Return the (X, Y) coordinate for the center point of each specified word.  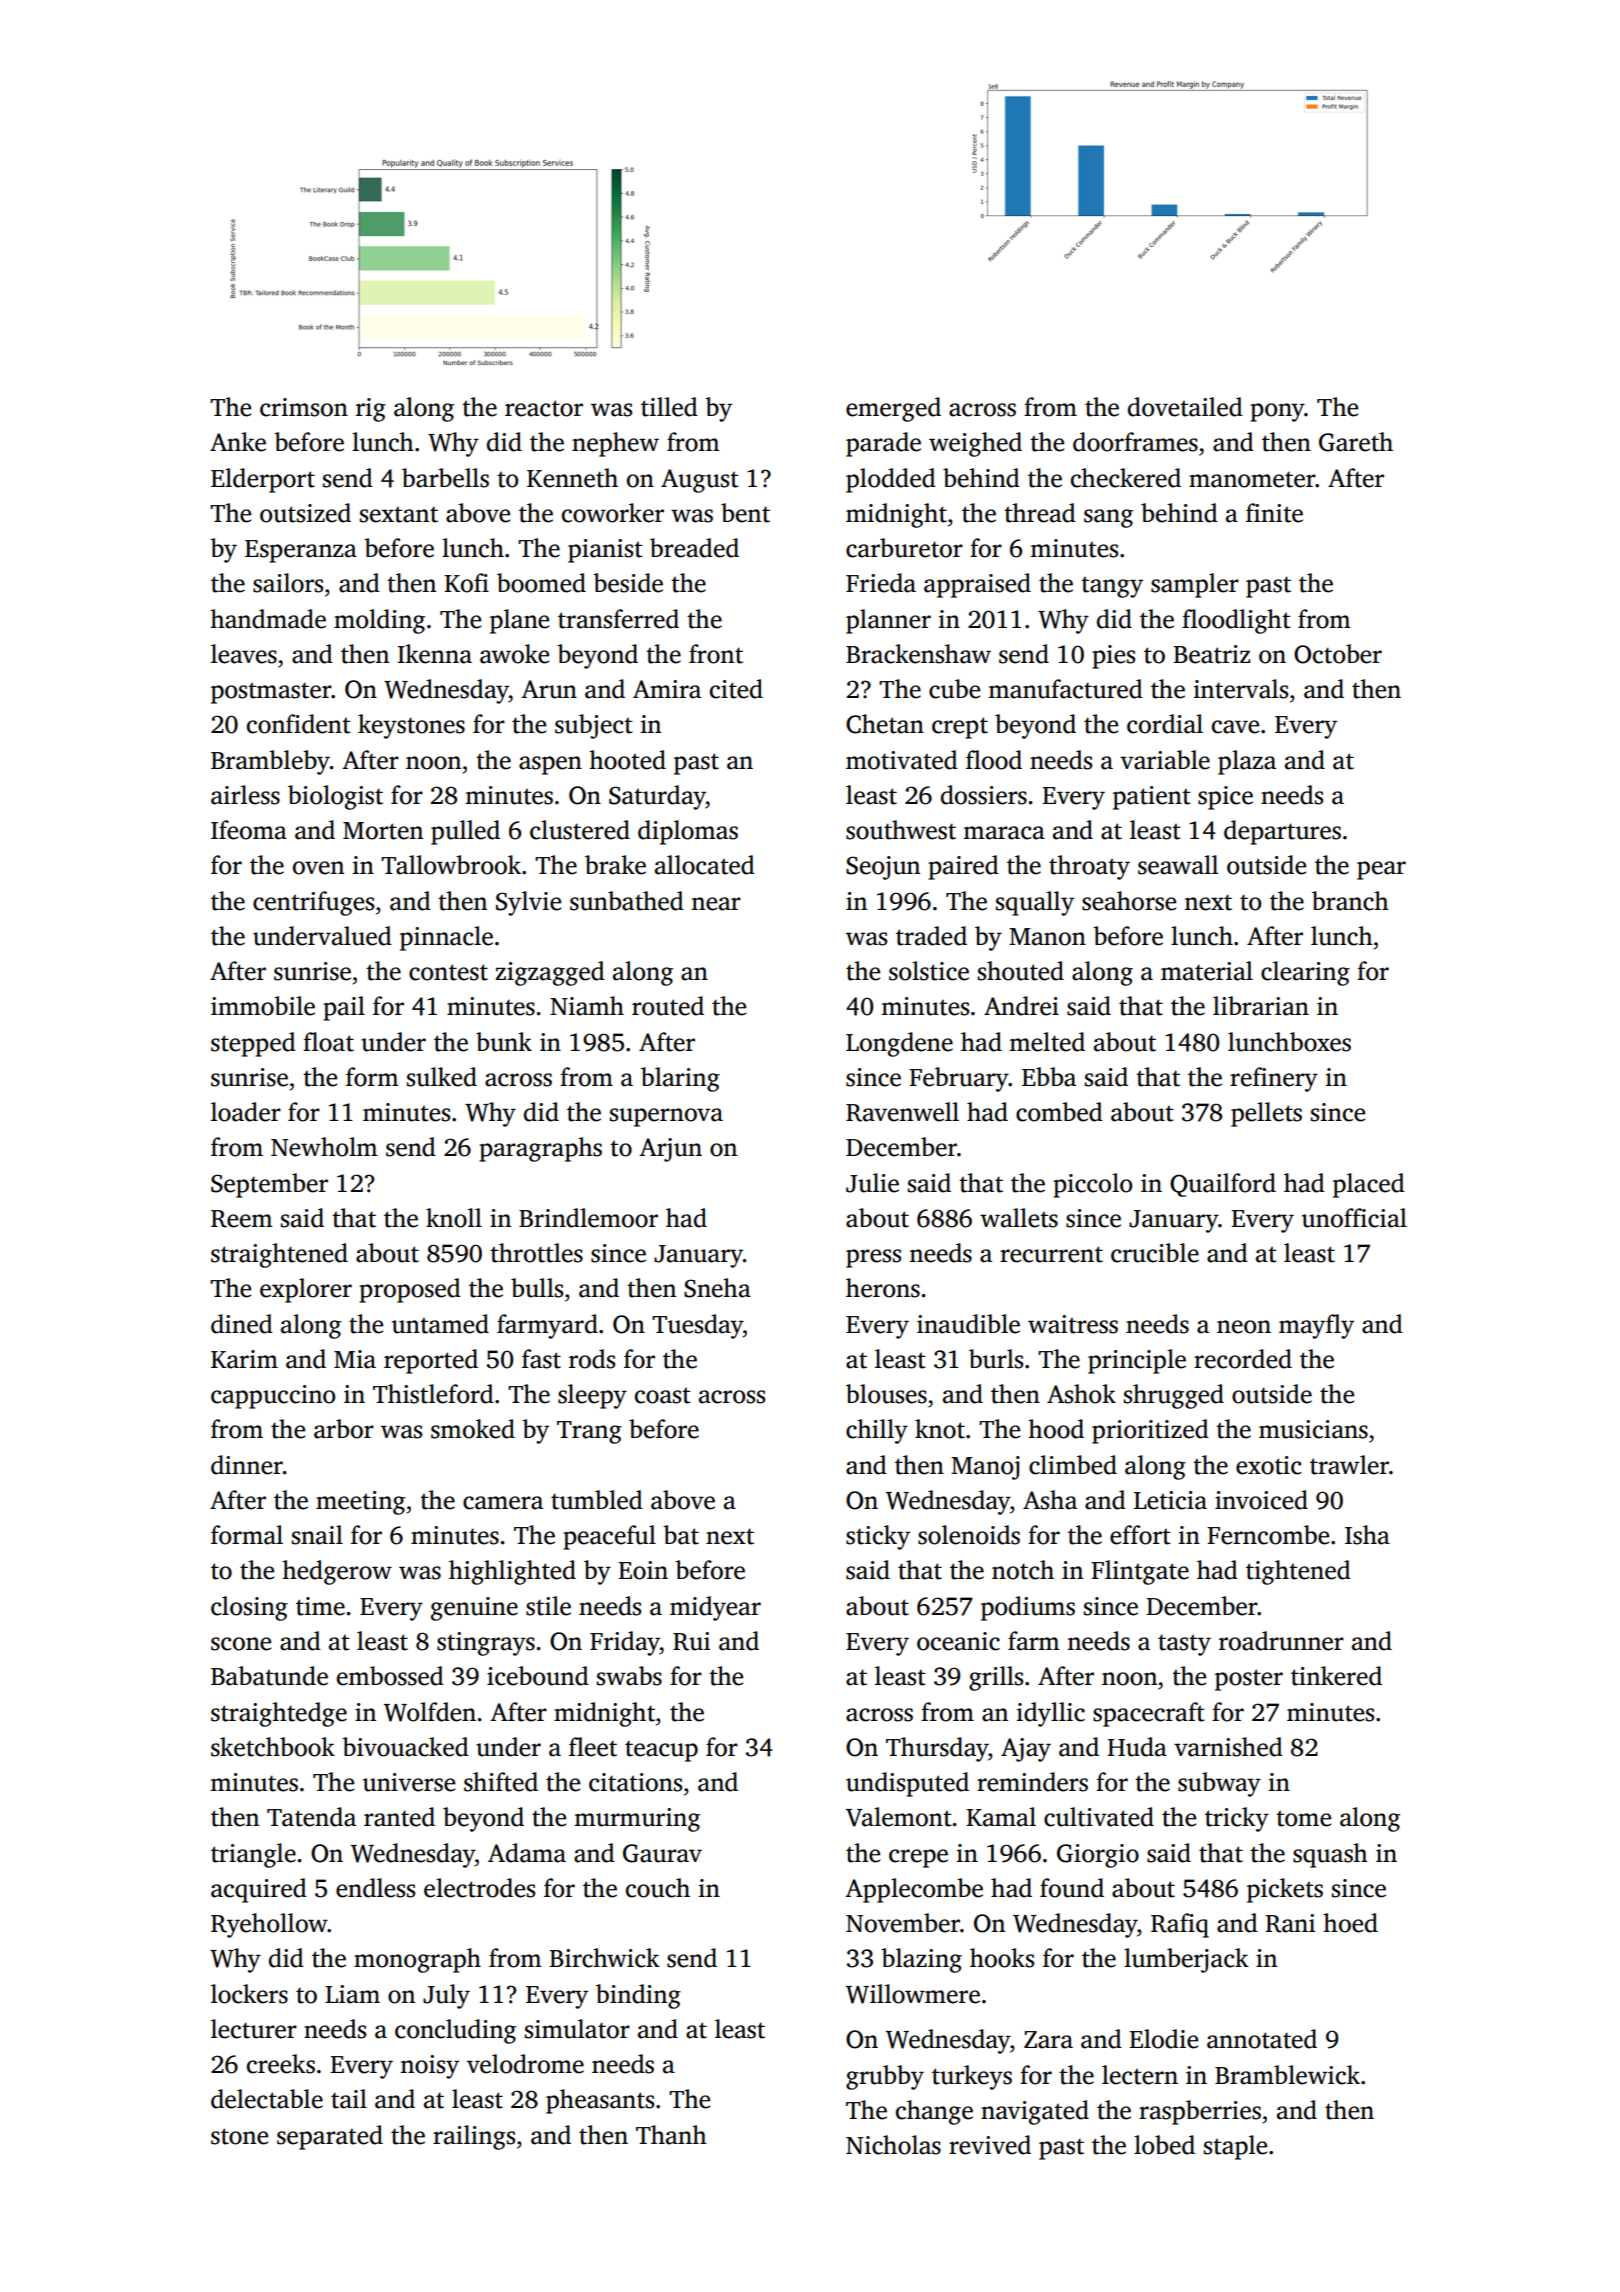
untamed (440, 1324)
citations (635, 1782)
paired (963, 867)
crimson (304, 407)
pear (1381, 870)
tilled (669, 407)
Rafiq (1180, 1925)
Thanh (671, 2135)
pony (1277, 412)
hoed (1350, 1923)
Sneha (717, 1288)
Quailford (1223, 1185)
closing (249, 1608)
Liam (352, 1994)
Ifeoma (249, 830)
